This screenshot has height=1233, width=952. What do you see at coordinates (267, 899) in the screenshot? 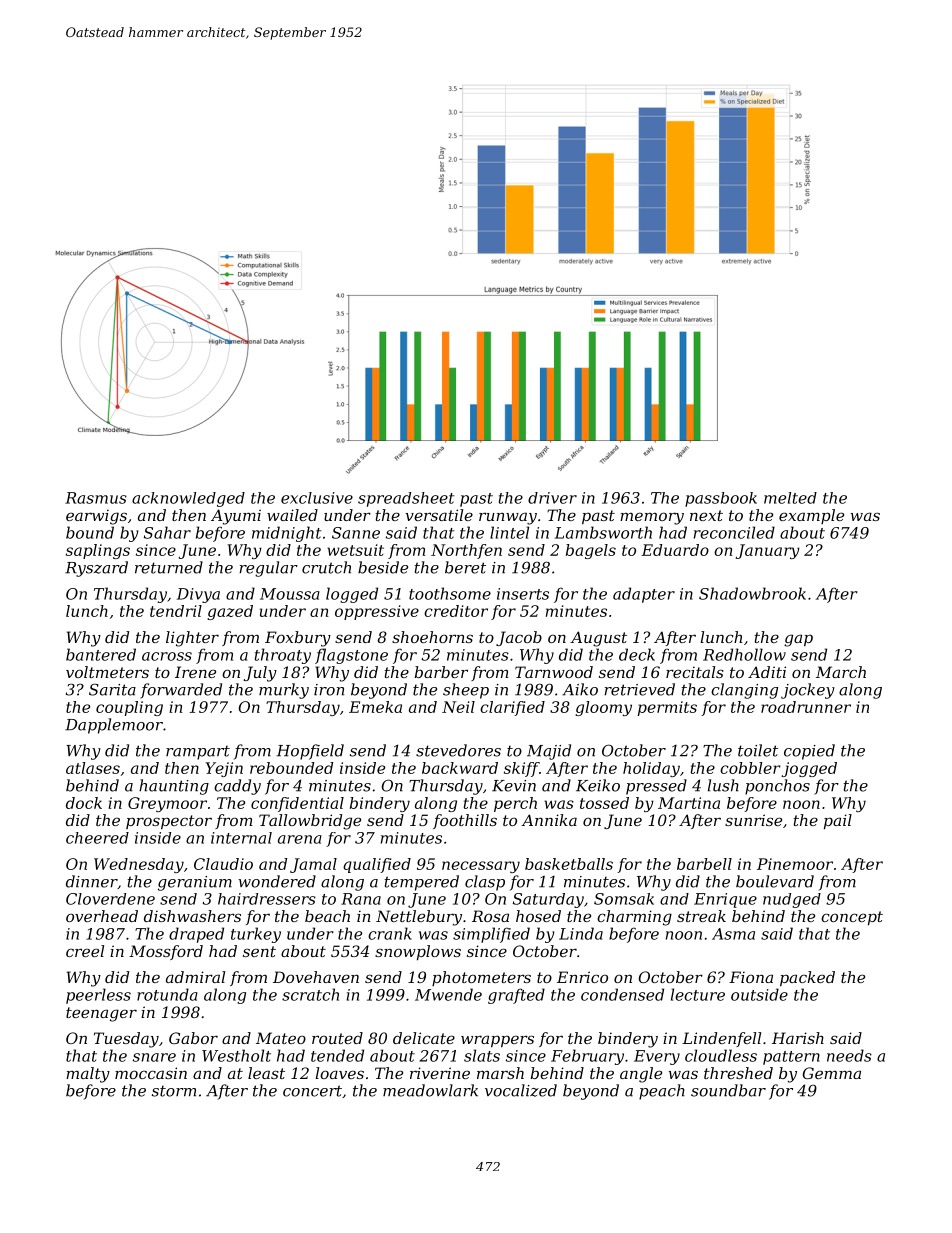
I see `hairdressers` at bounding box center [267, 899].
